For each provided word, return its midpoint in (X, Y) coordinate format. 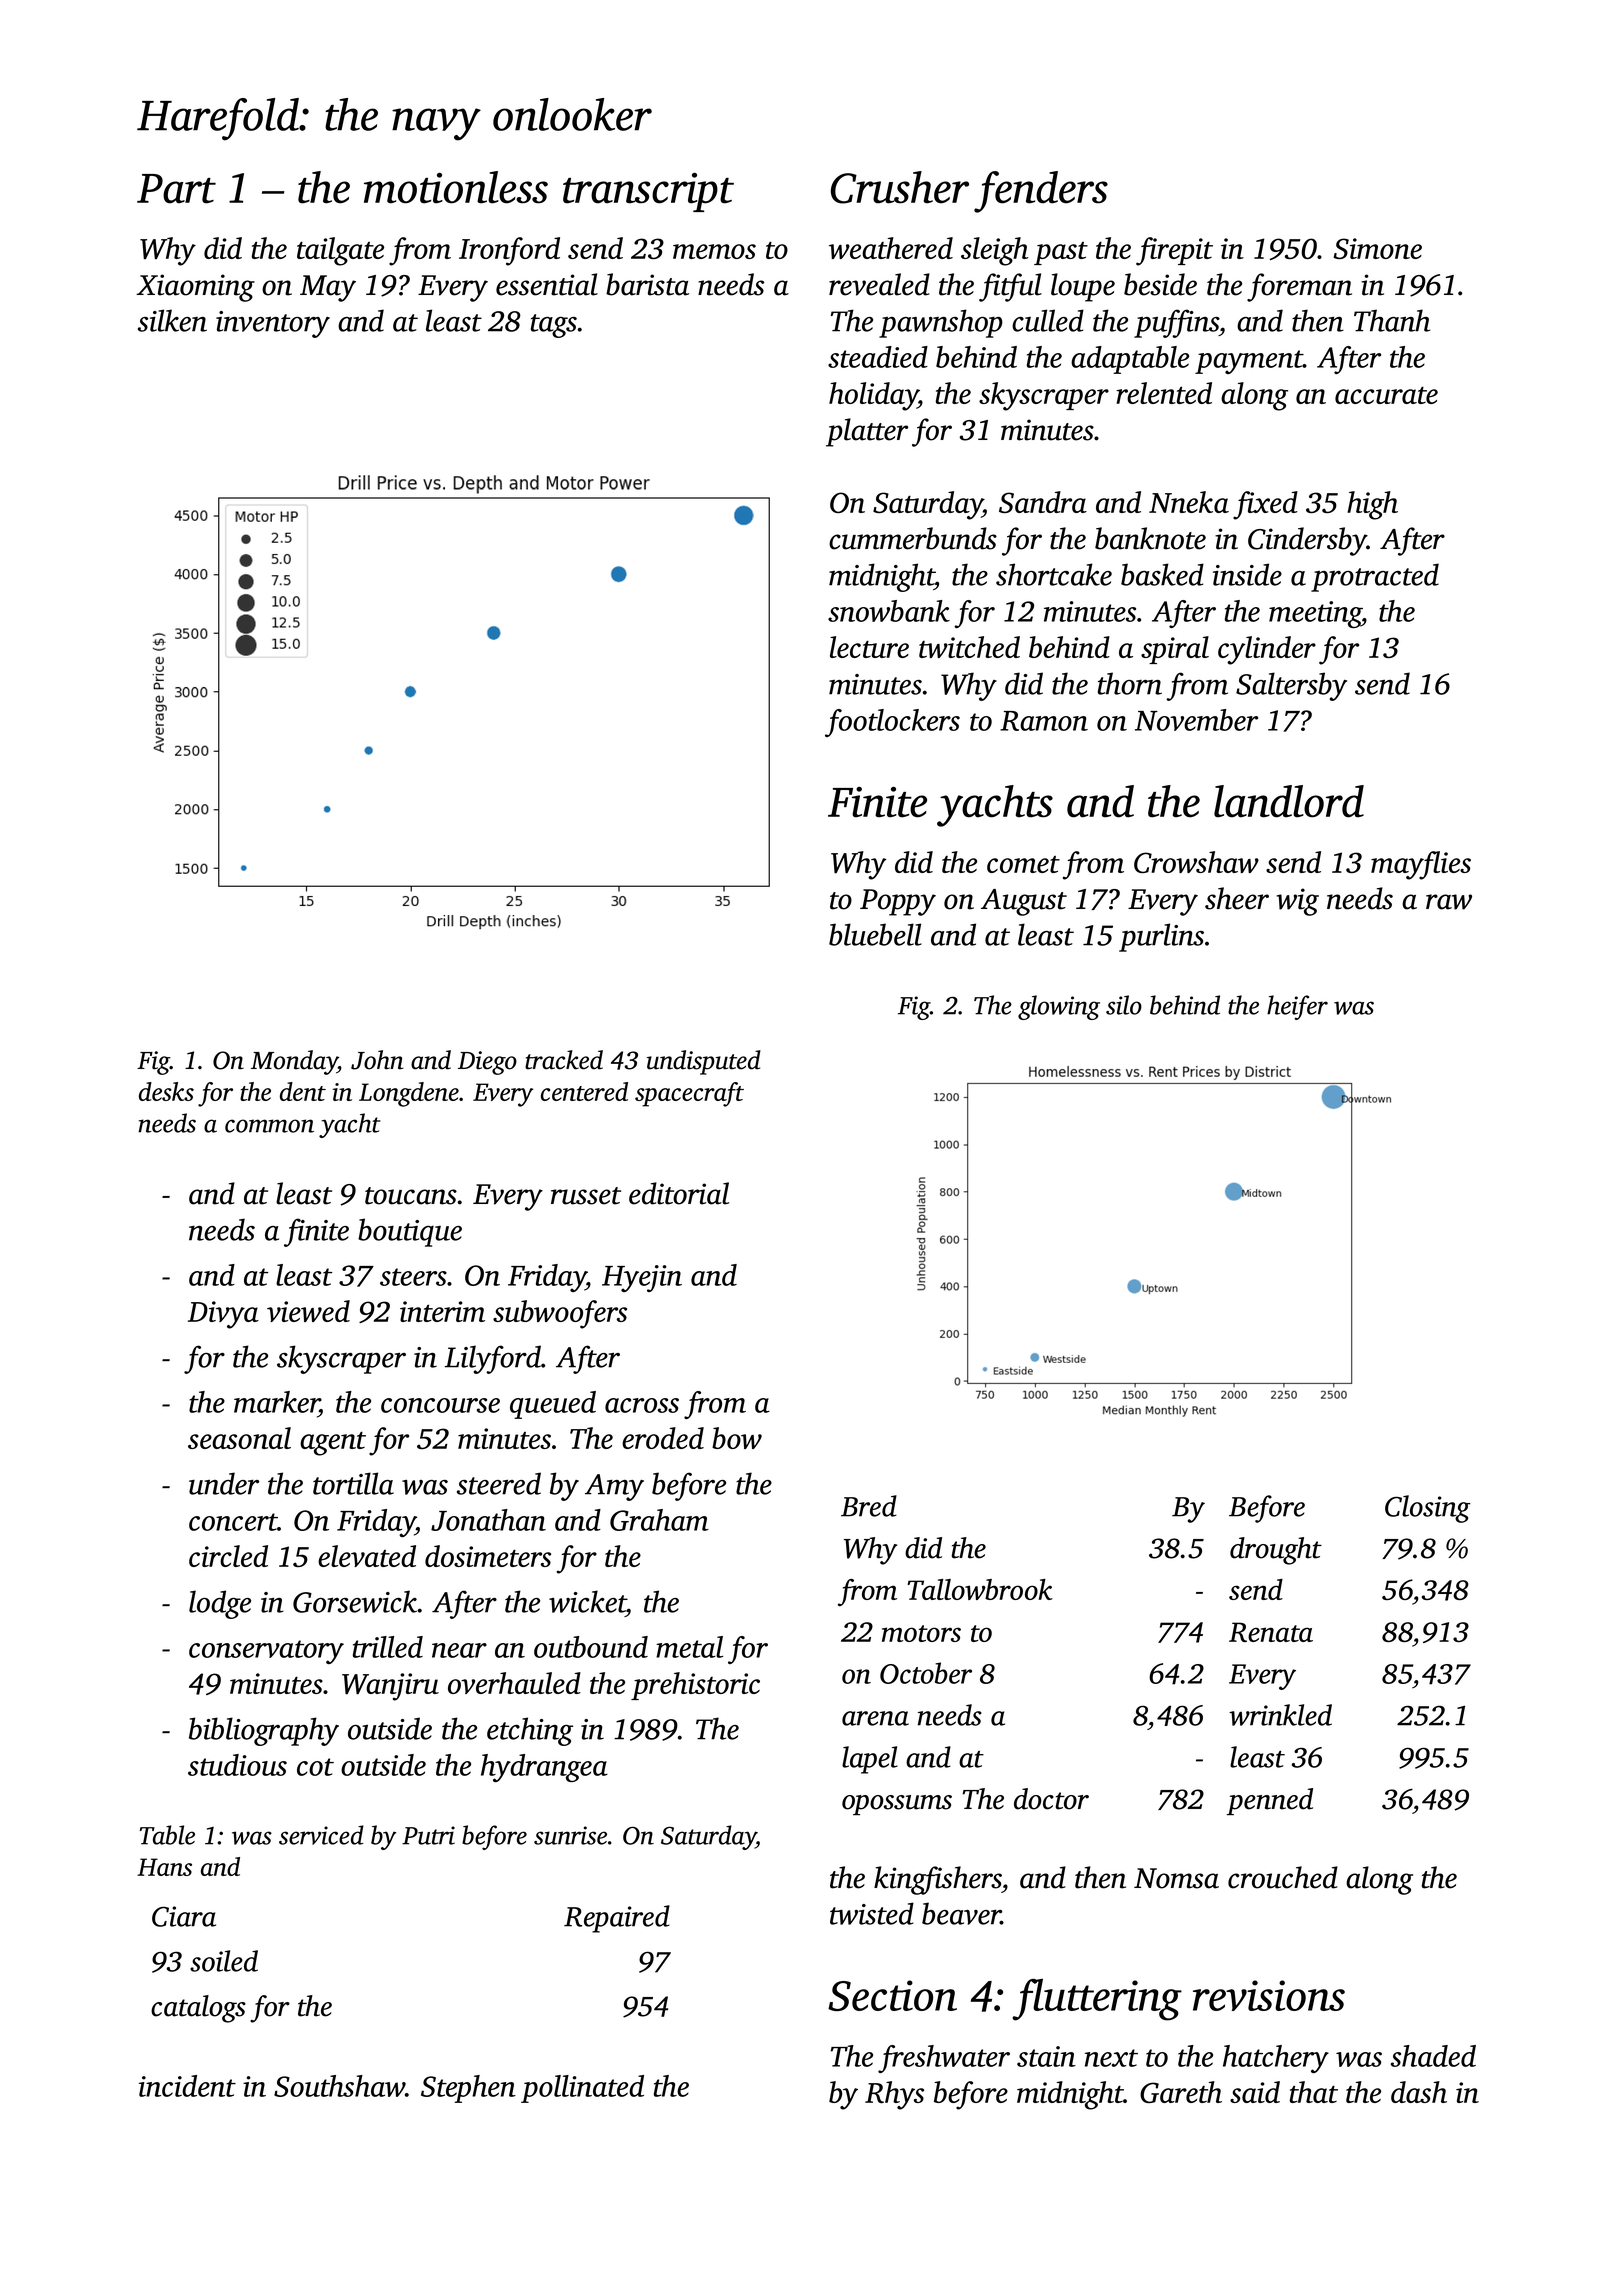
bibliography (264, 1731)
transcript (648, 192)
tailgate (340, 251)
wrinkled (1280, 1715)
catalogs (198, 2009)
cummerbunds (913, 538)
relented (1164, 393)
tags (554, 326)
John (377, 1060)
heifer (1297, 1007)
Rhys (894, 2095)
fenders (1041, 192)
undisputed (704, 1062)
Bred (869, 1506)
